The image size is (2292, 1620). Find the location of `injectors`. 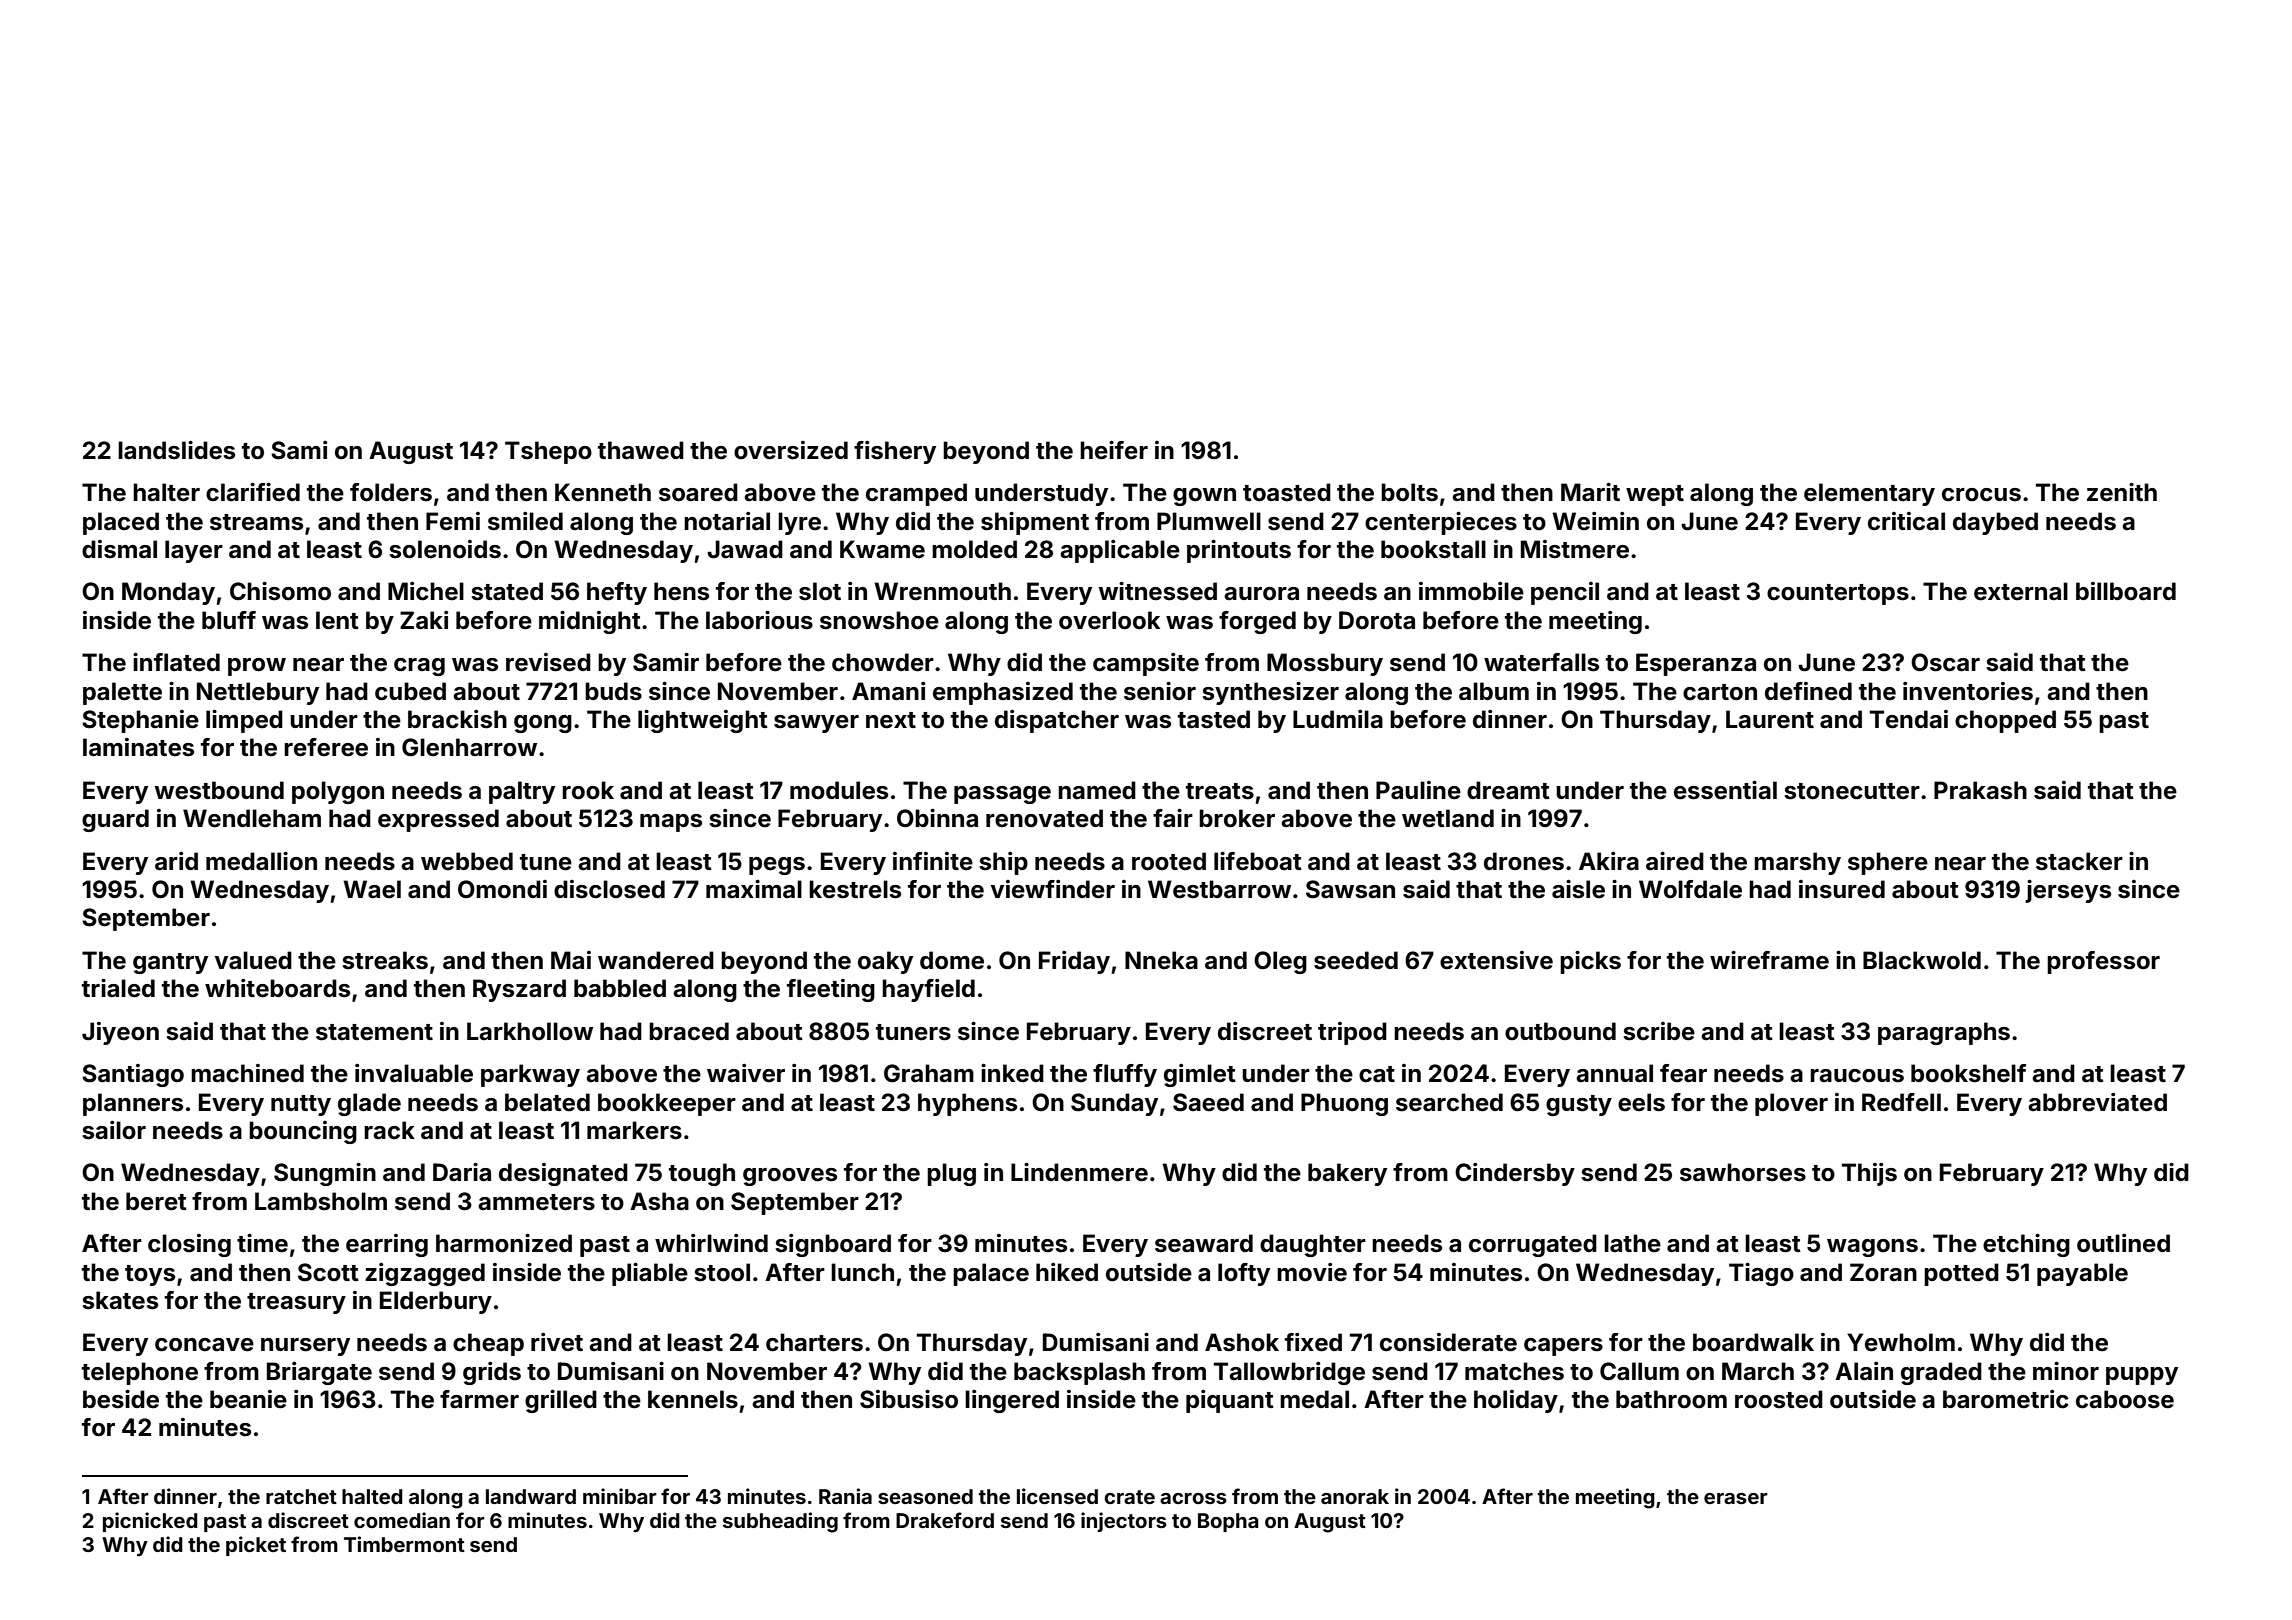

injectors is located at coordinates (1124, 1522).
